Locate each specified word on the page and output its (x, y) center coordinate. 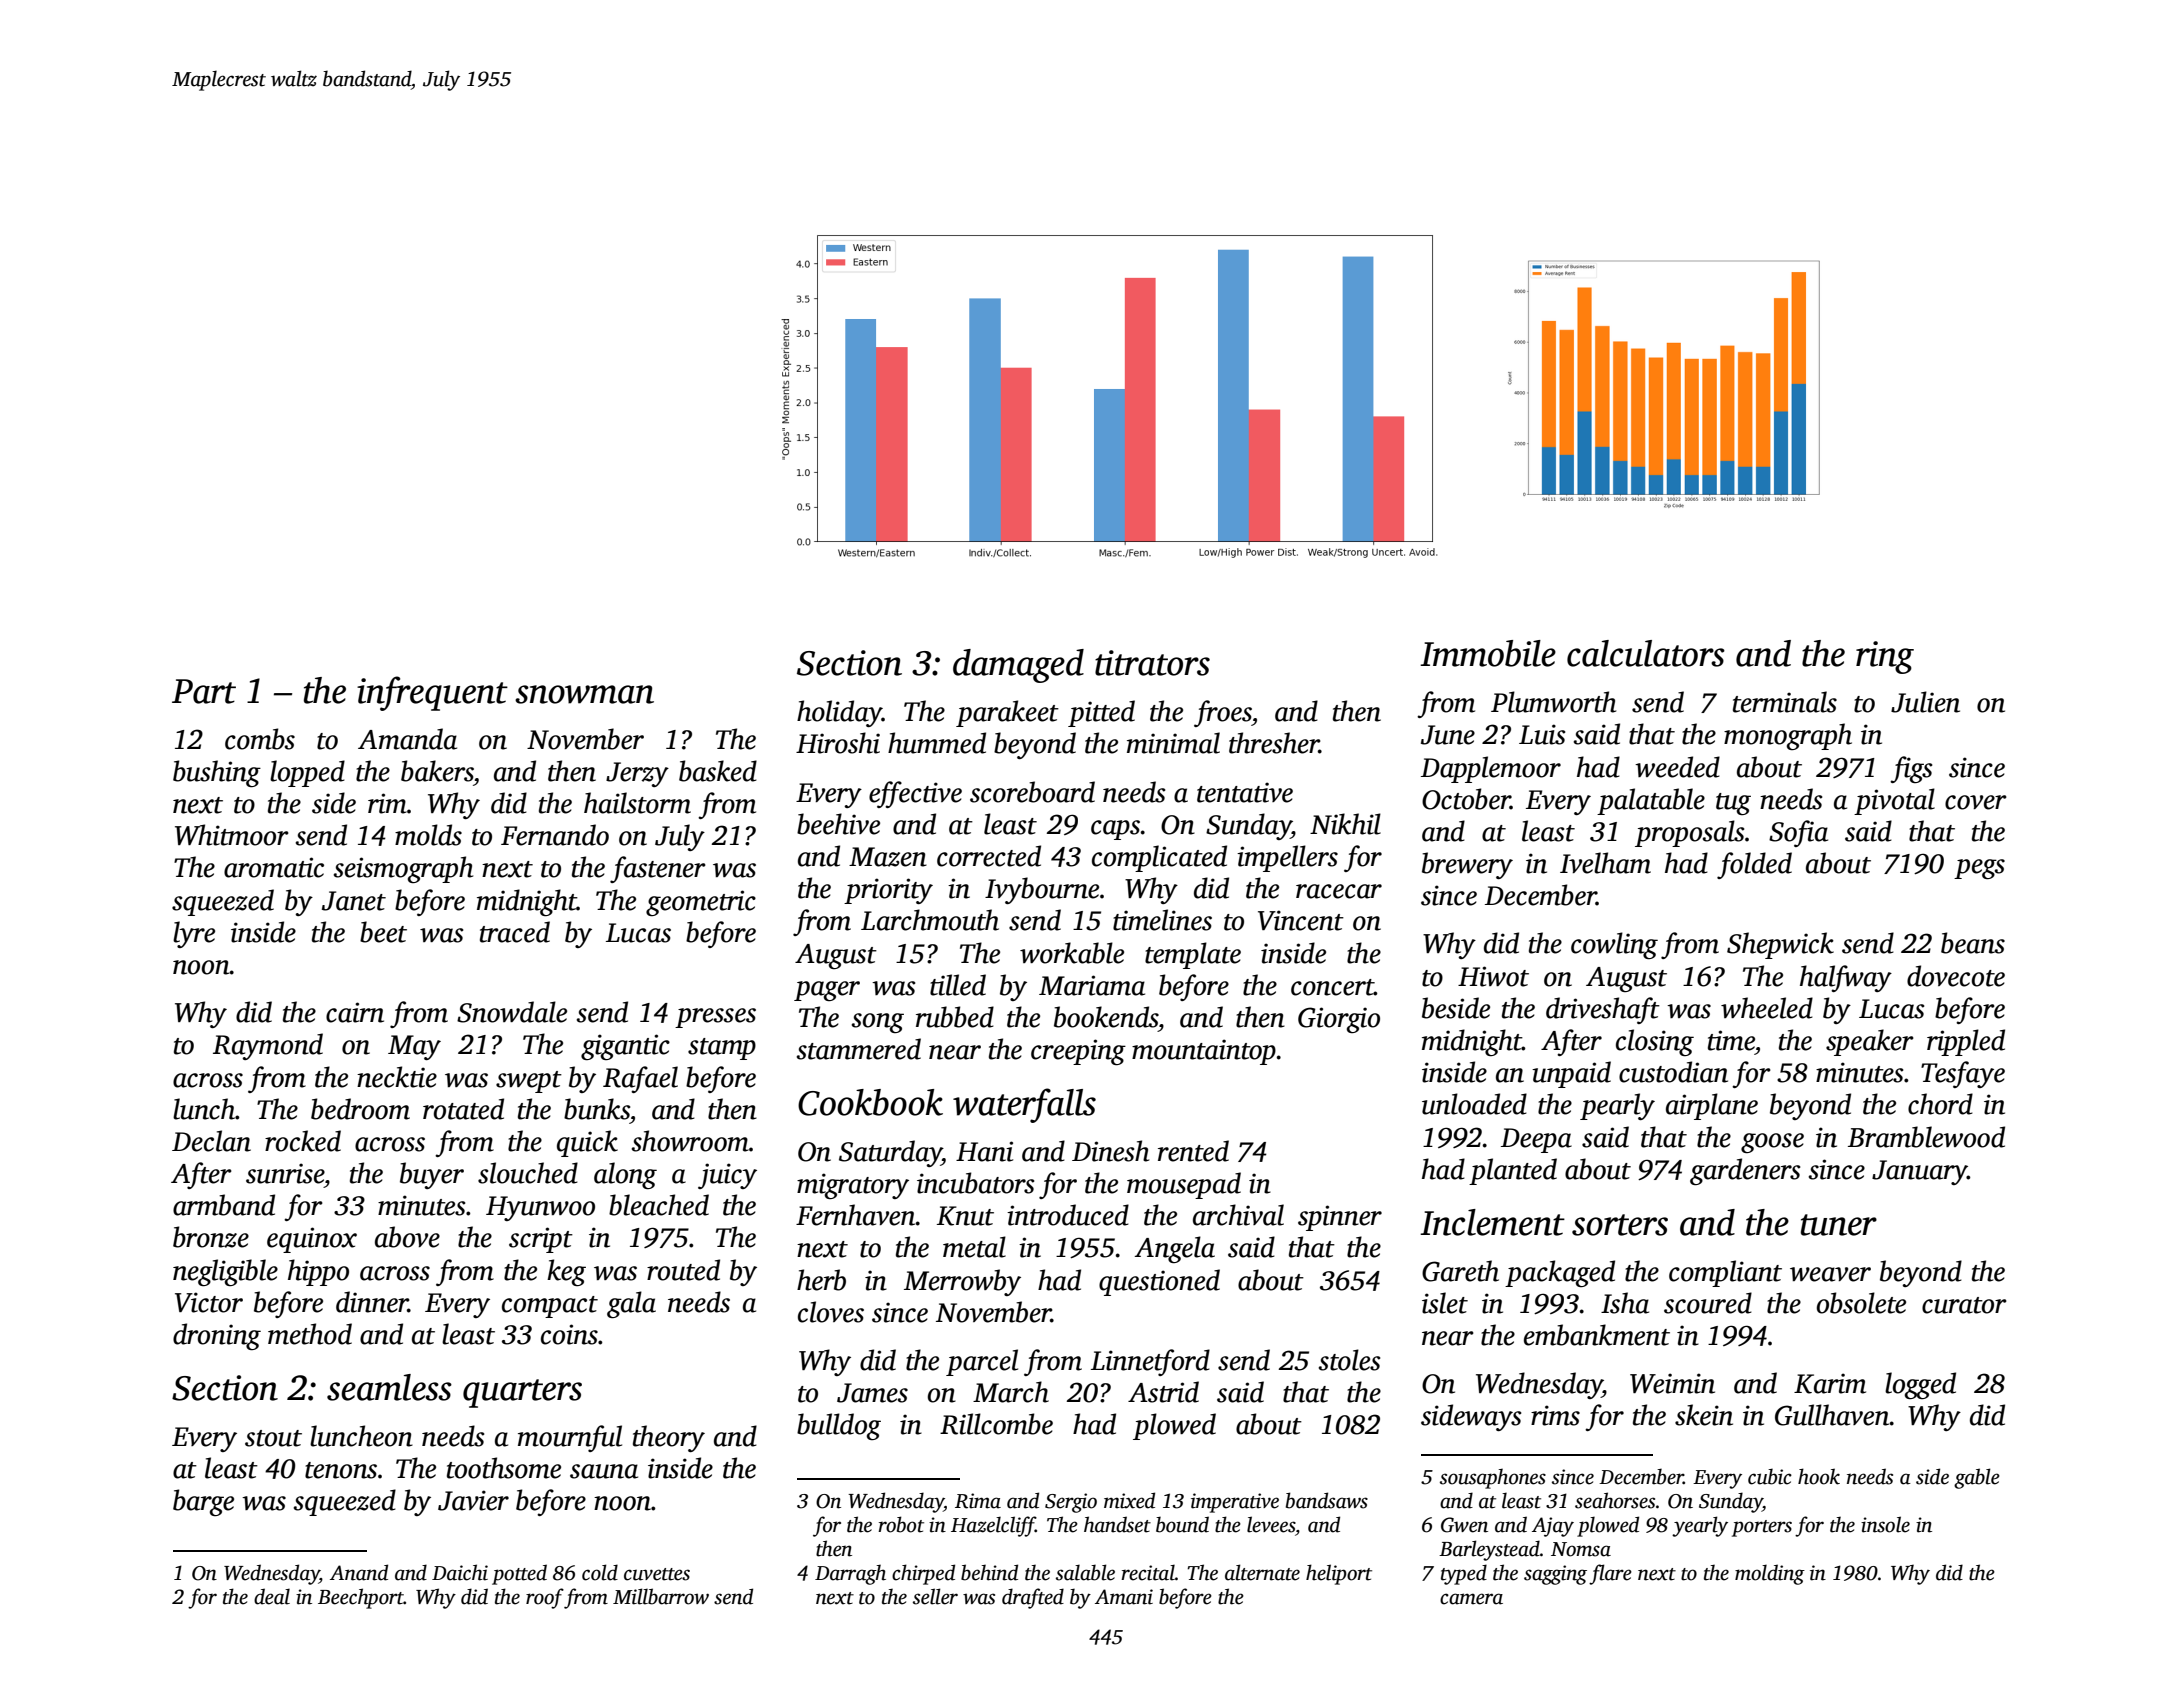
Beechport (361, 1598)
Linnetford (1150, 1362)
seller (935, 1596)
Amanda (407, 739)
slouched (528, 1173)
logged (1920, 1385)
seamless (389, 1387)
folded (1754, 865)
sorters (1620, 1225)
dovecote (1956, 976)
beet (383, 932)
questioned (1159, 1282)
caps (1115, 830)
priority (888, 891)
